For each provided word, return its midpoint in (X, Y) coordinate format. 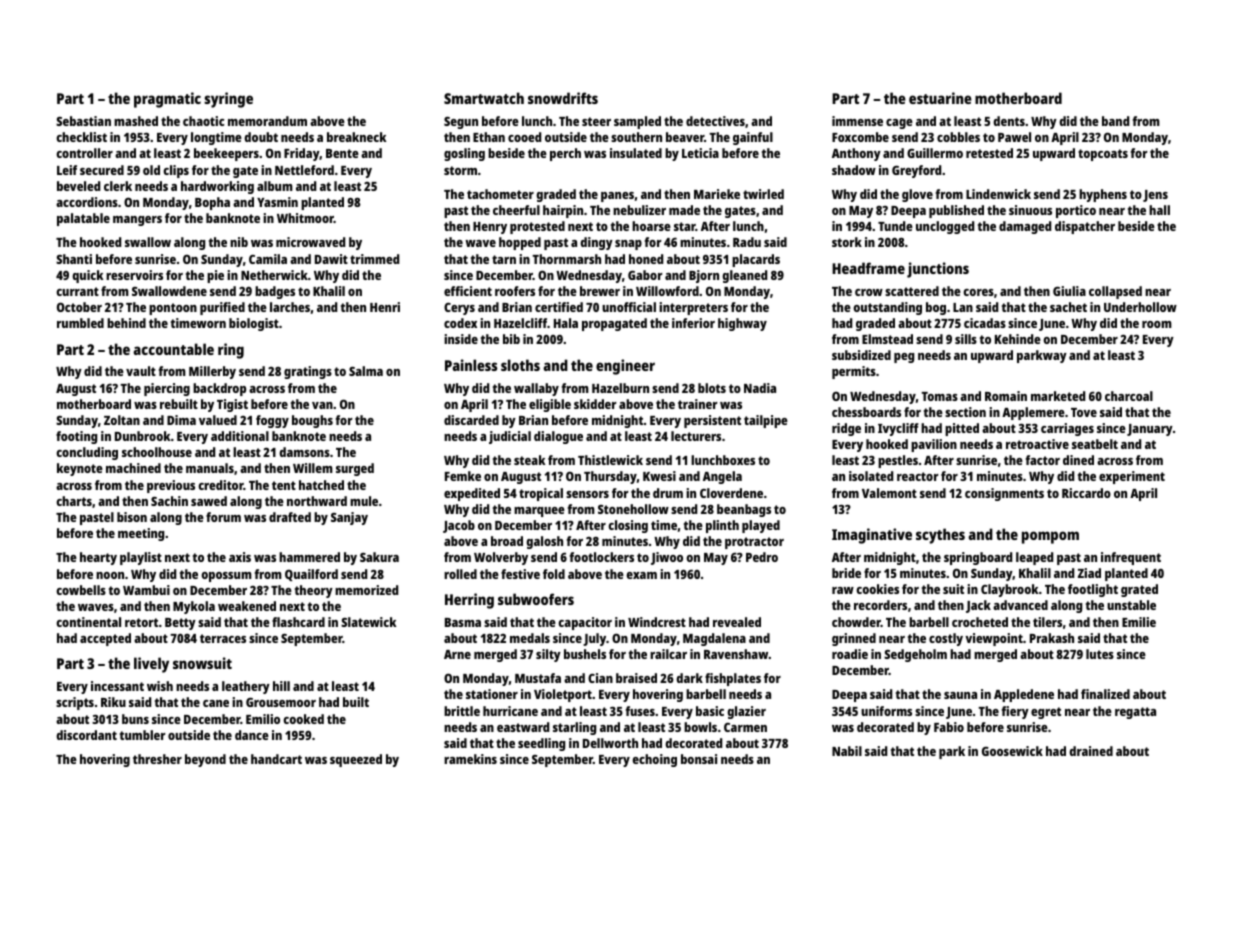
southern (636, 137)
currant (77, 291)
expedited (472, 494)
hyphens (1103, 195)
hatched (321, 485)
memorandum (267, 121)
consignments (1004, 494)
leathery (246, 687)
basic (710, 711)
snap (628, 245)
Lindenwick (998, 194)
